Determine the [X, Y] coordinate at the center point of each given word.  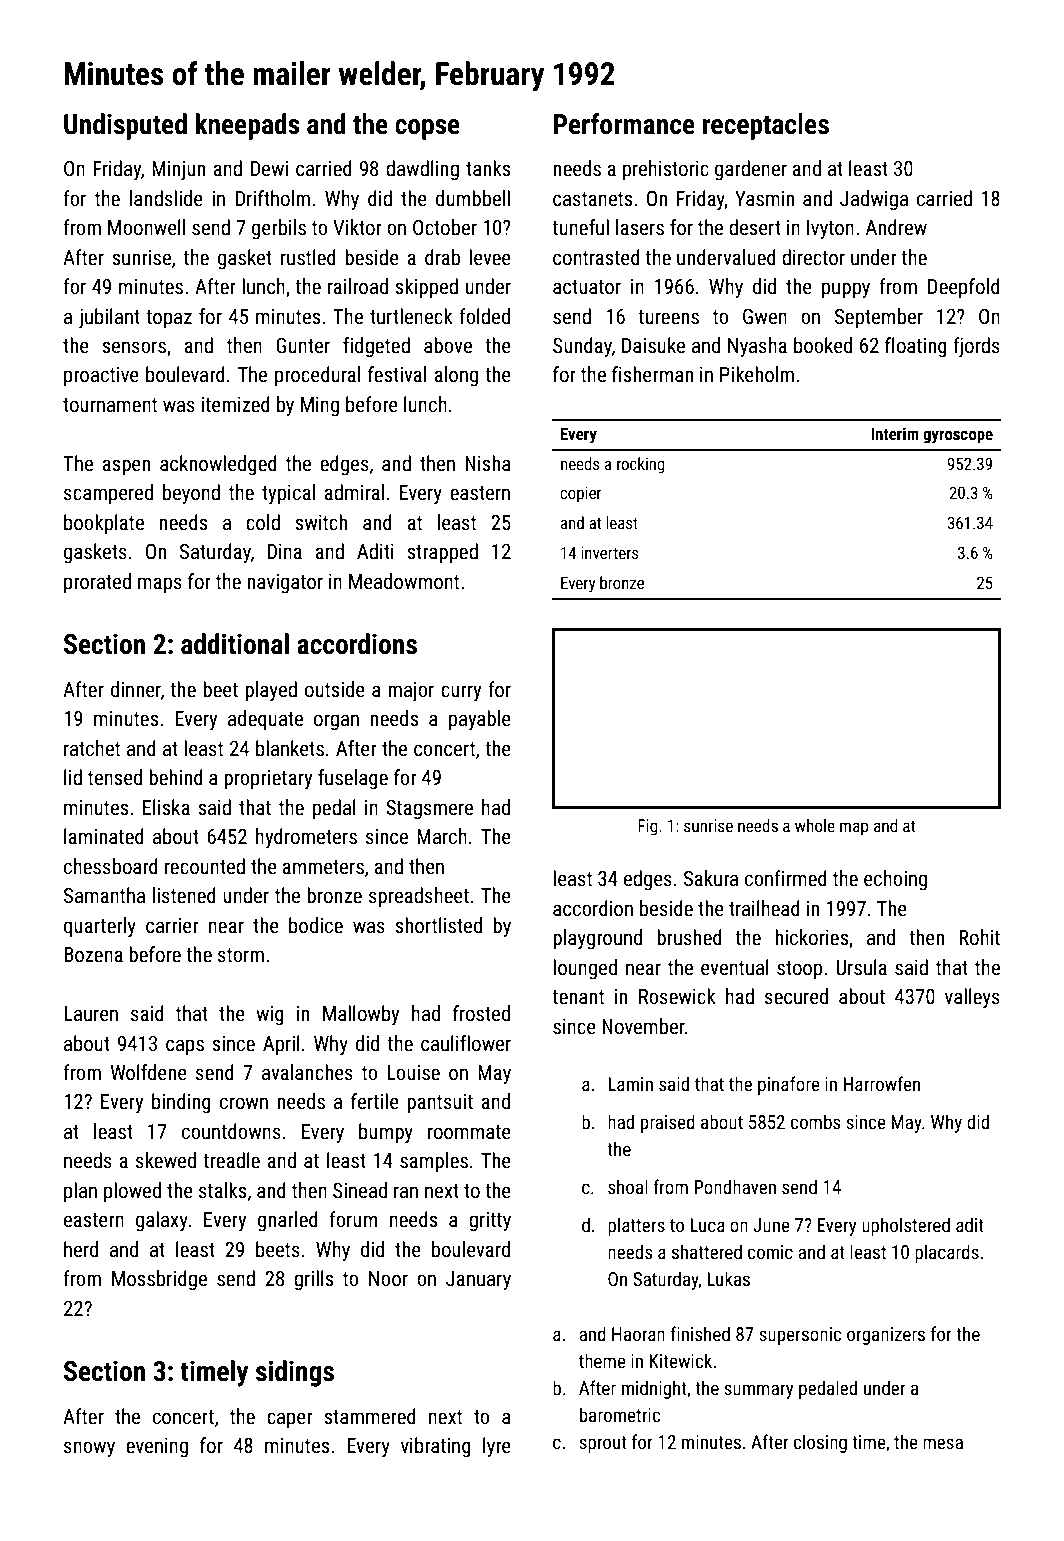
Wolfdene [148, 1072]
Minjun [178, 170]
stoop [799, 970]
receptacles [765, 126]
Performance [624, 124]
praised [668, 1123]
